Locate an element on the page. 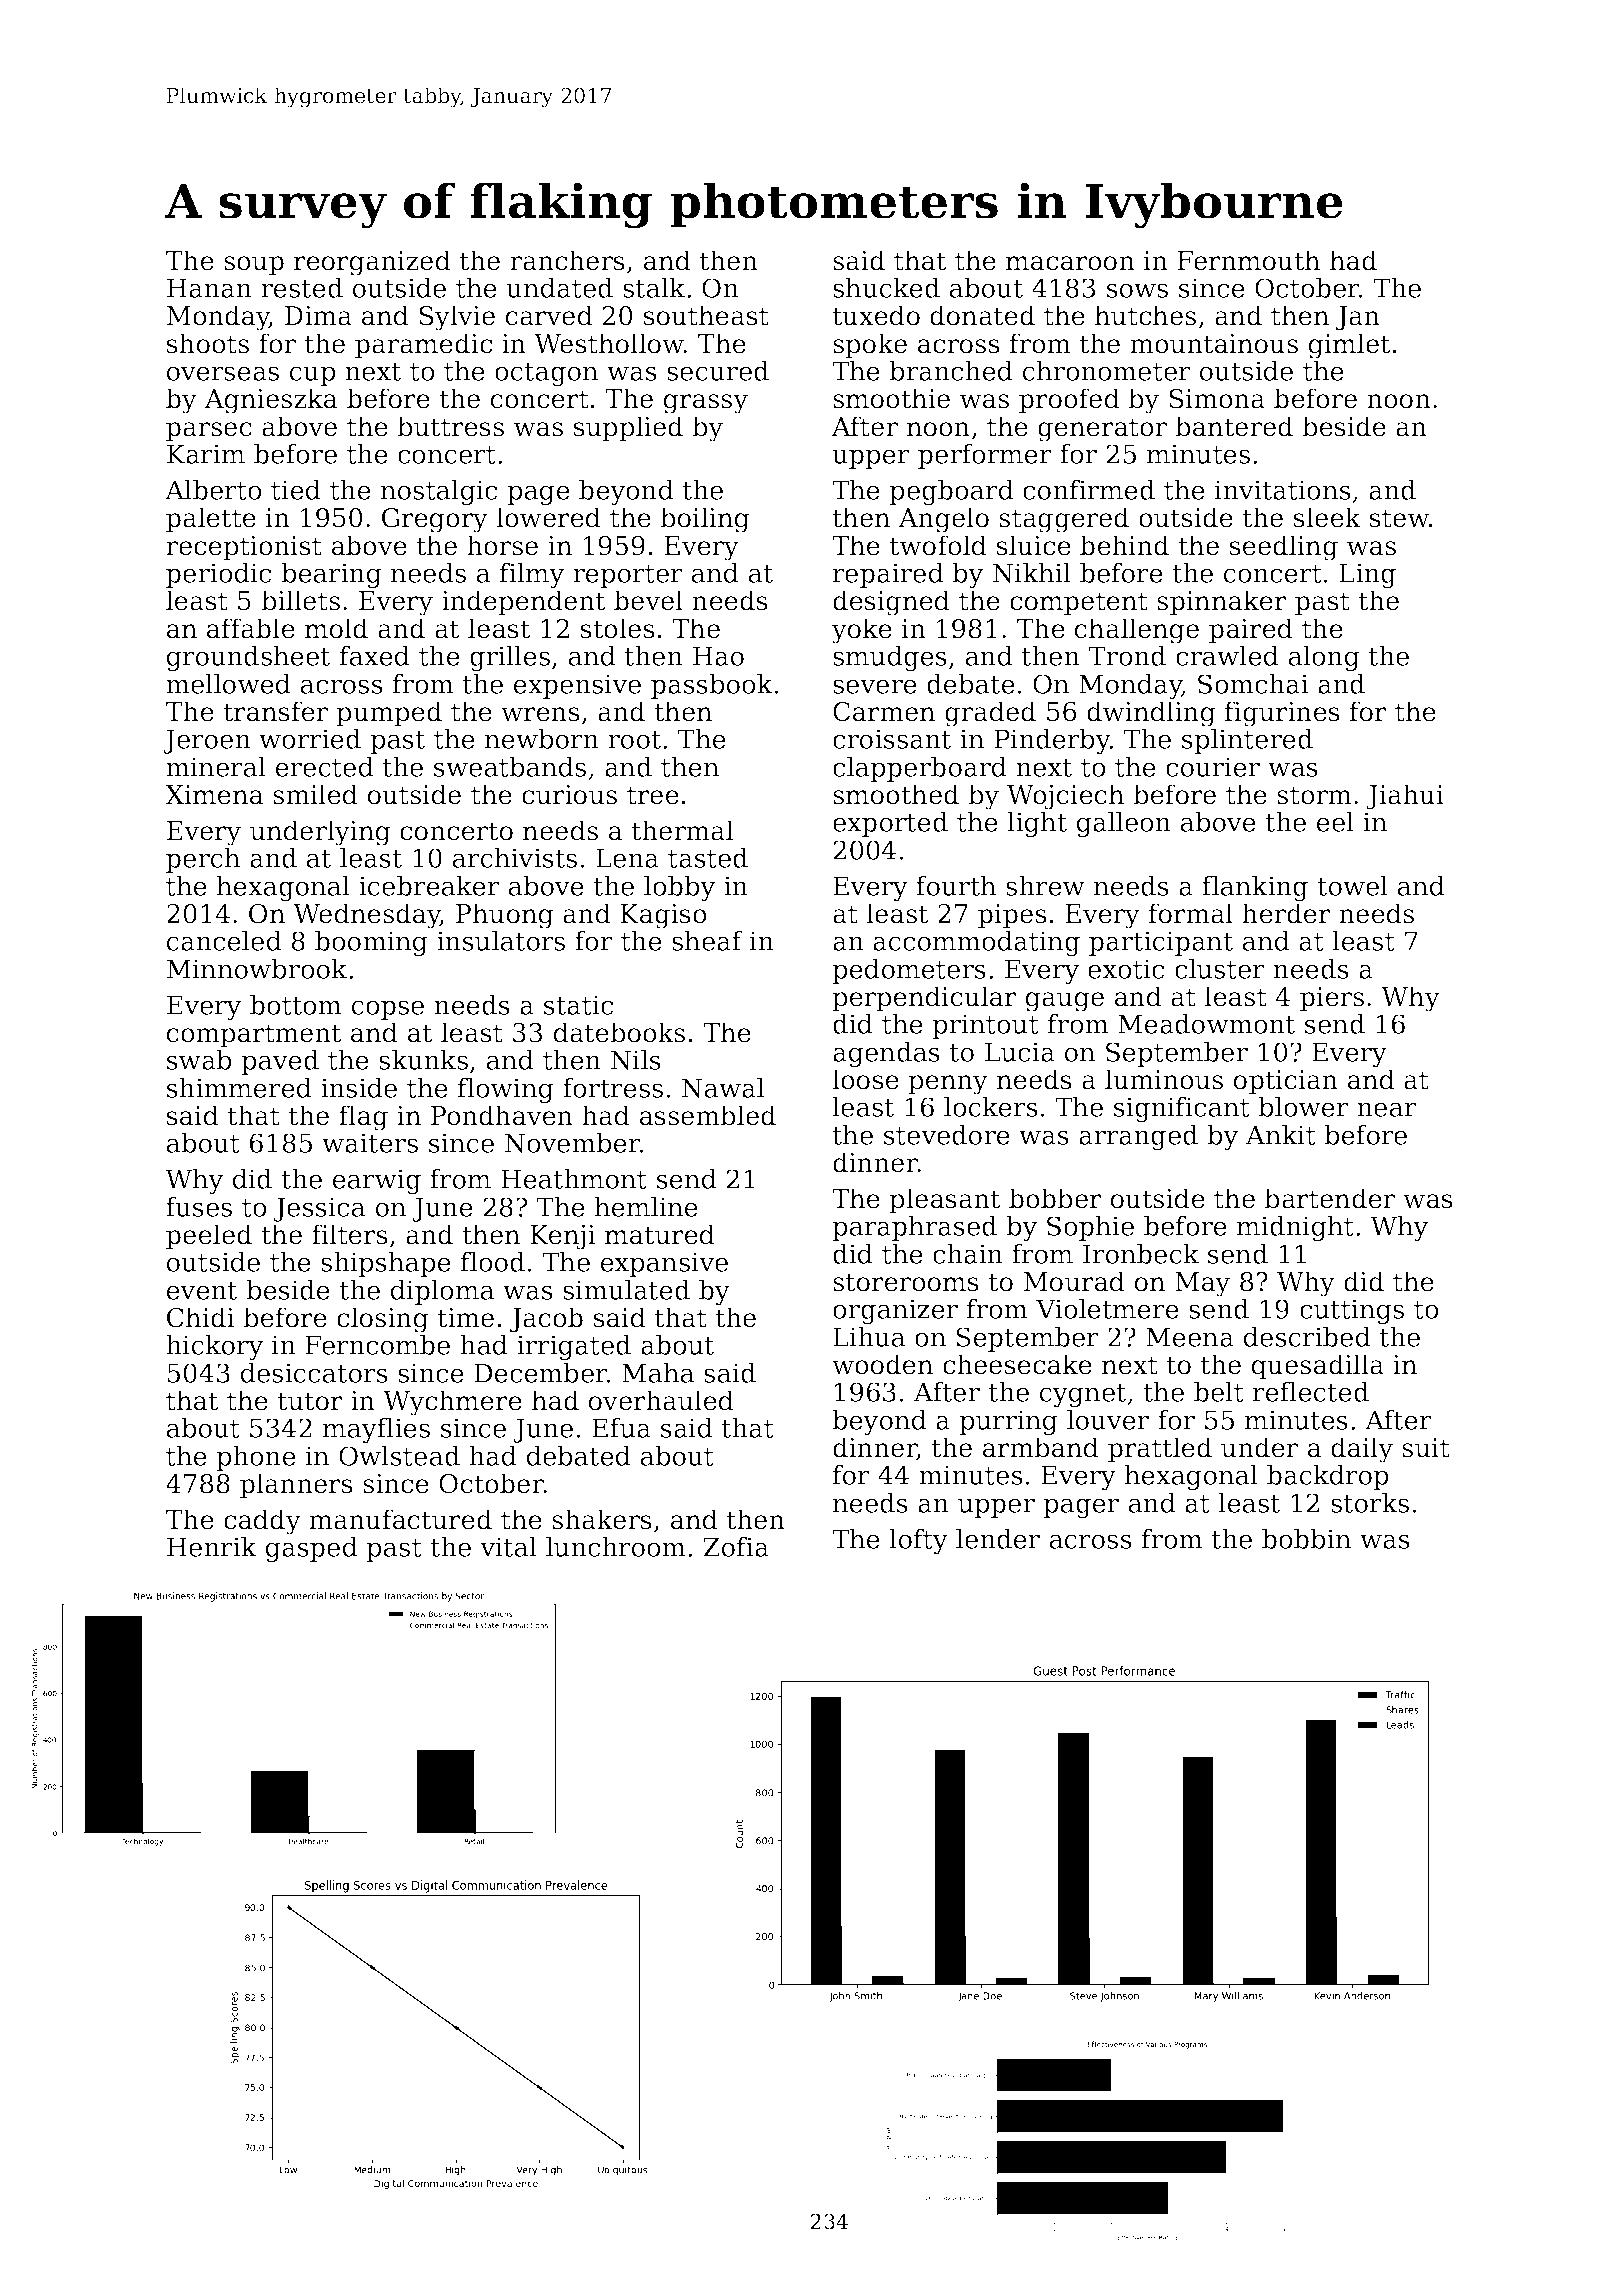 This image has width=1620, height=2292. twofold is located at coordinates (938, 545).
